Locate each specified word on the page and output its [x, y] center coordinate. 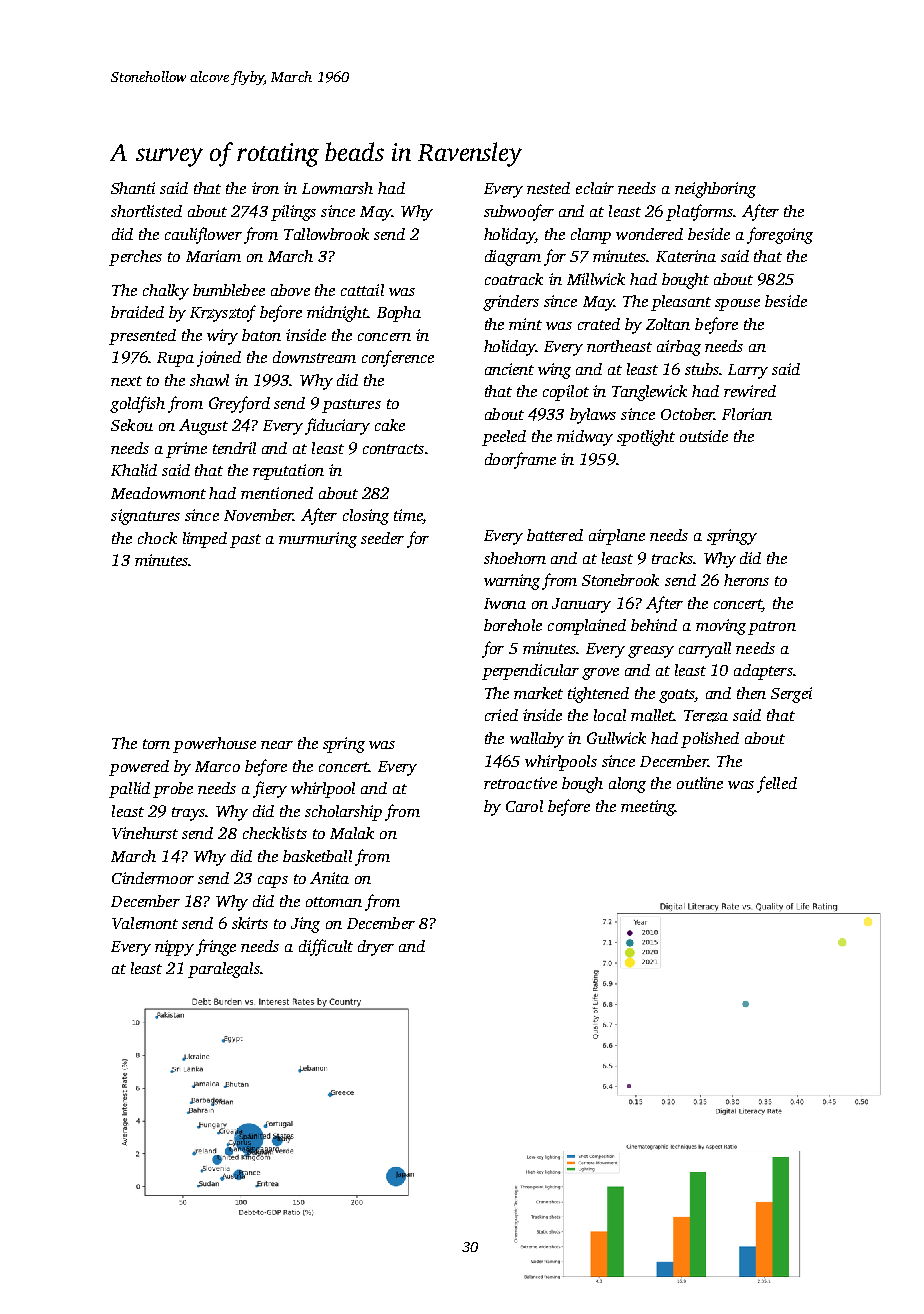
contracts [393, 449]
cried [501, 715]
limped [205, 540]
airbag [679, 348]
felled [777, 784]
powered [139, 768]
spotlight [646, 438]
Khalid [134, 470]
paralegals [224, 970]
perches [135, 258]
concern [384, 337]
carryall [705, 650]
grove [600, 674]
